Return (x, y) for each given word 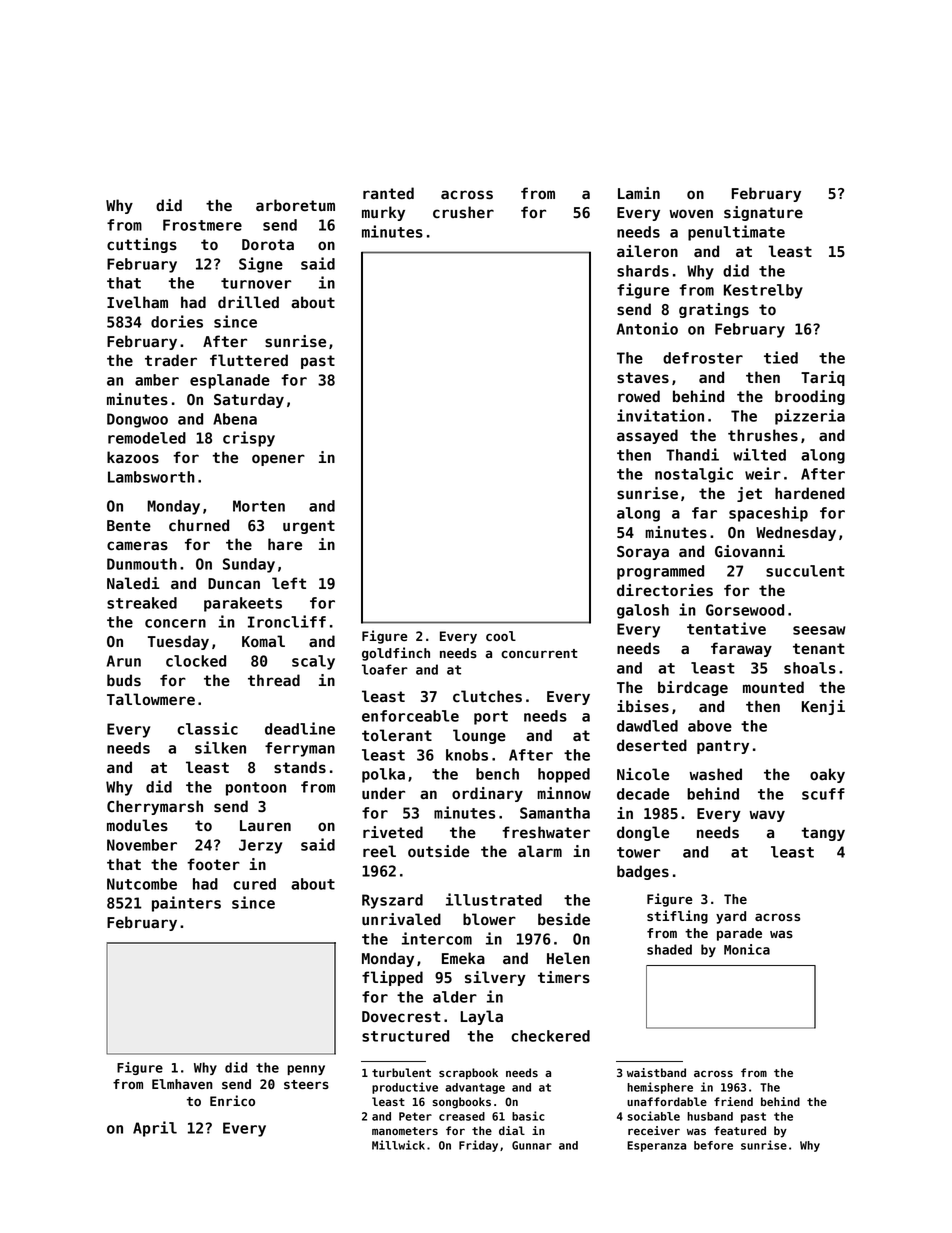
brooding (810, 397)
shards (643, 271)
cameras (137, 546)
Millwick (398, 1145)
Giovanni (750, 551)
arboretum (295, 205)
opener (278, 460)
